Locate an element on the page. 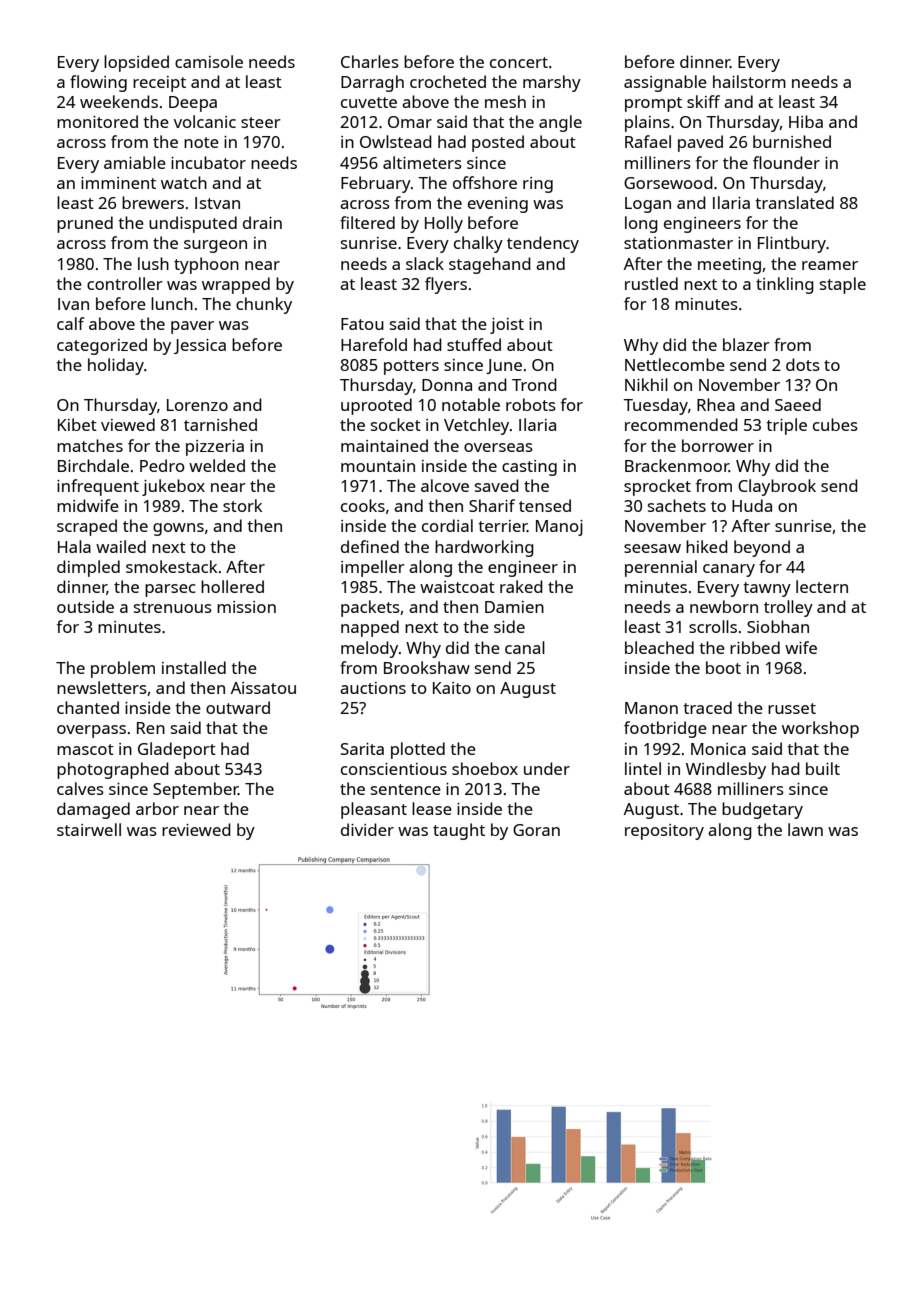  burnished is located at coordinates (792, 141).
